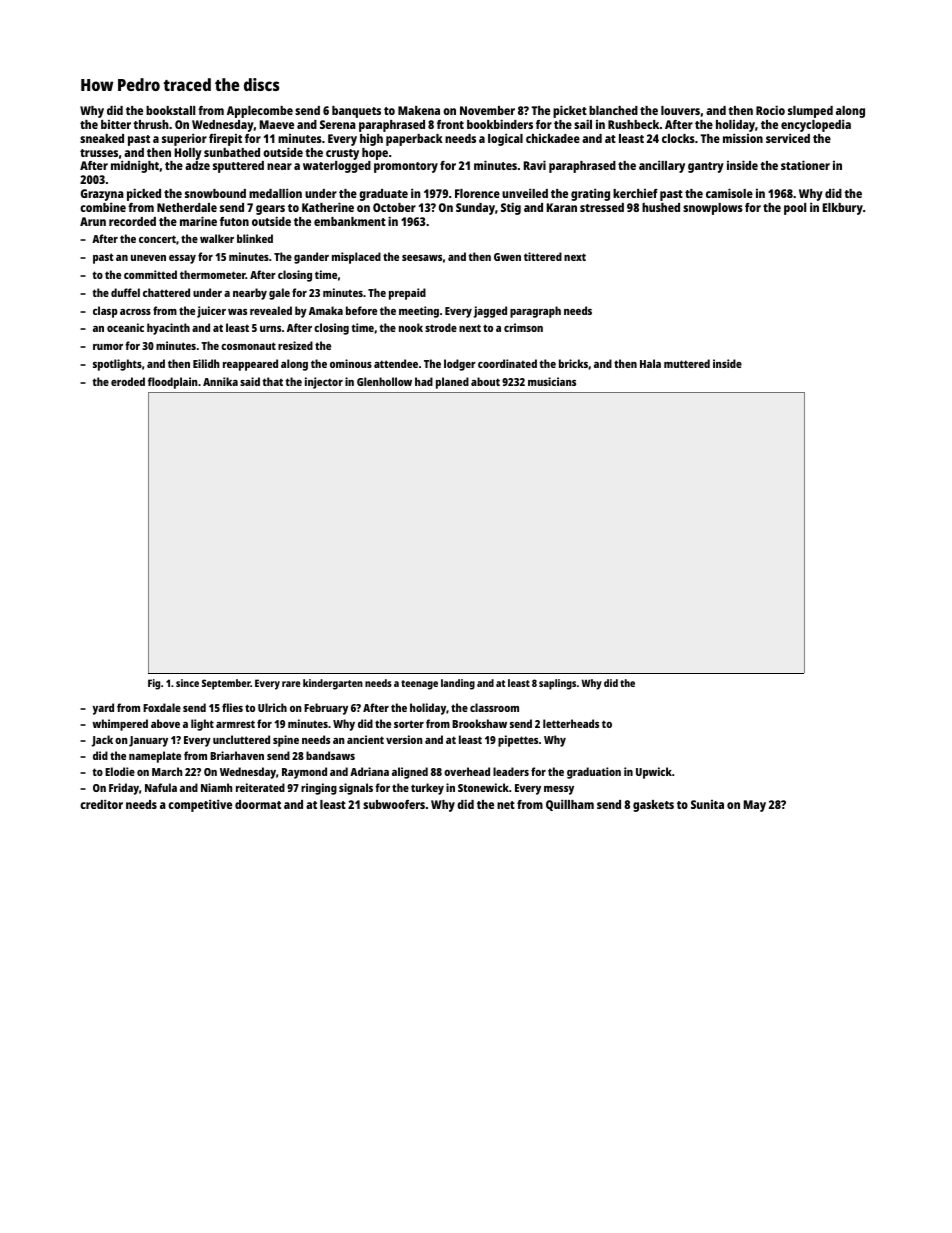 This screenshot has height=1233, width=952. I want to click on doormat, so click(258, 804).
